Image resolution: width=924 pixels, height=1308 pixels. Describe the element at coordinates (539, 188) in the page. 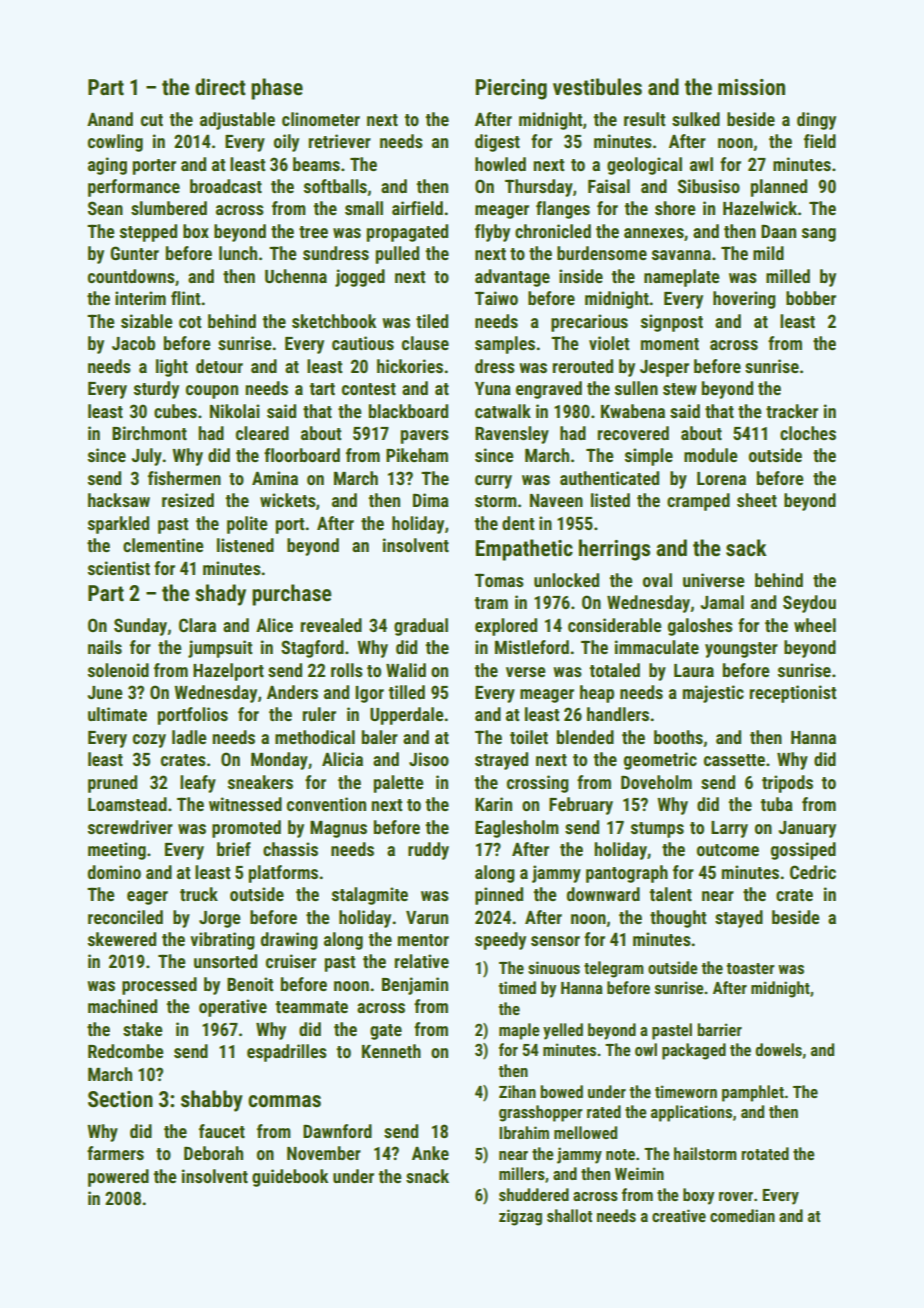

I see `Thursday` at that location.
